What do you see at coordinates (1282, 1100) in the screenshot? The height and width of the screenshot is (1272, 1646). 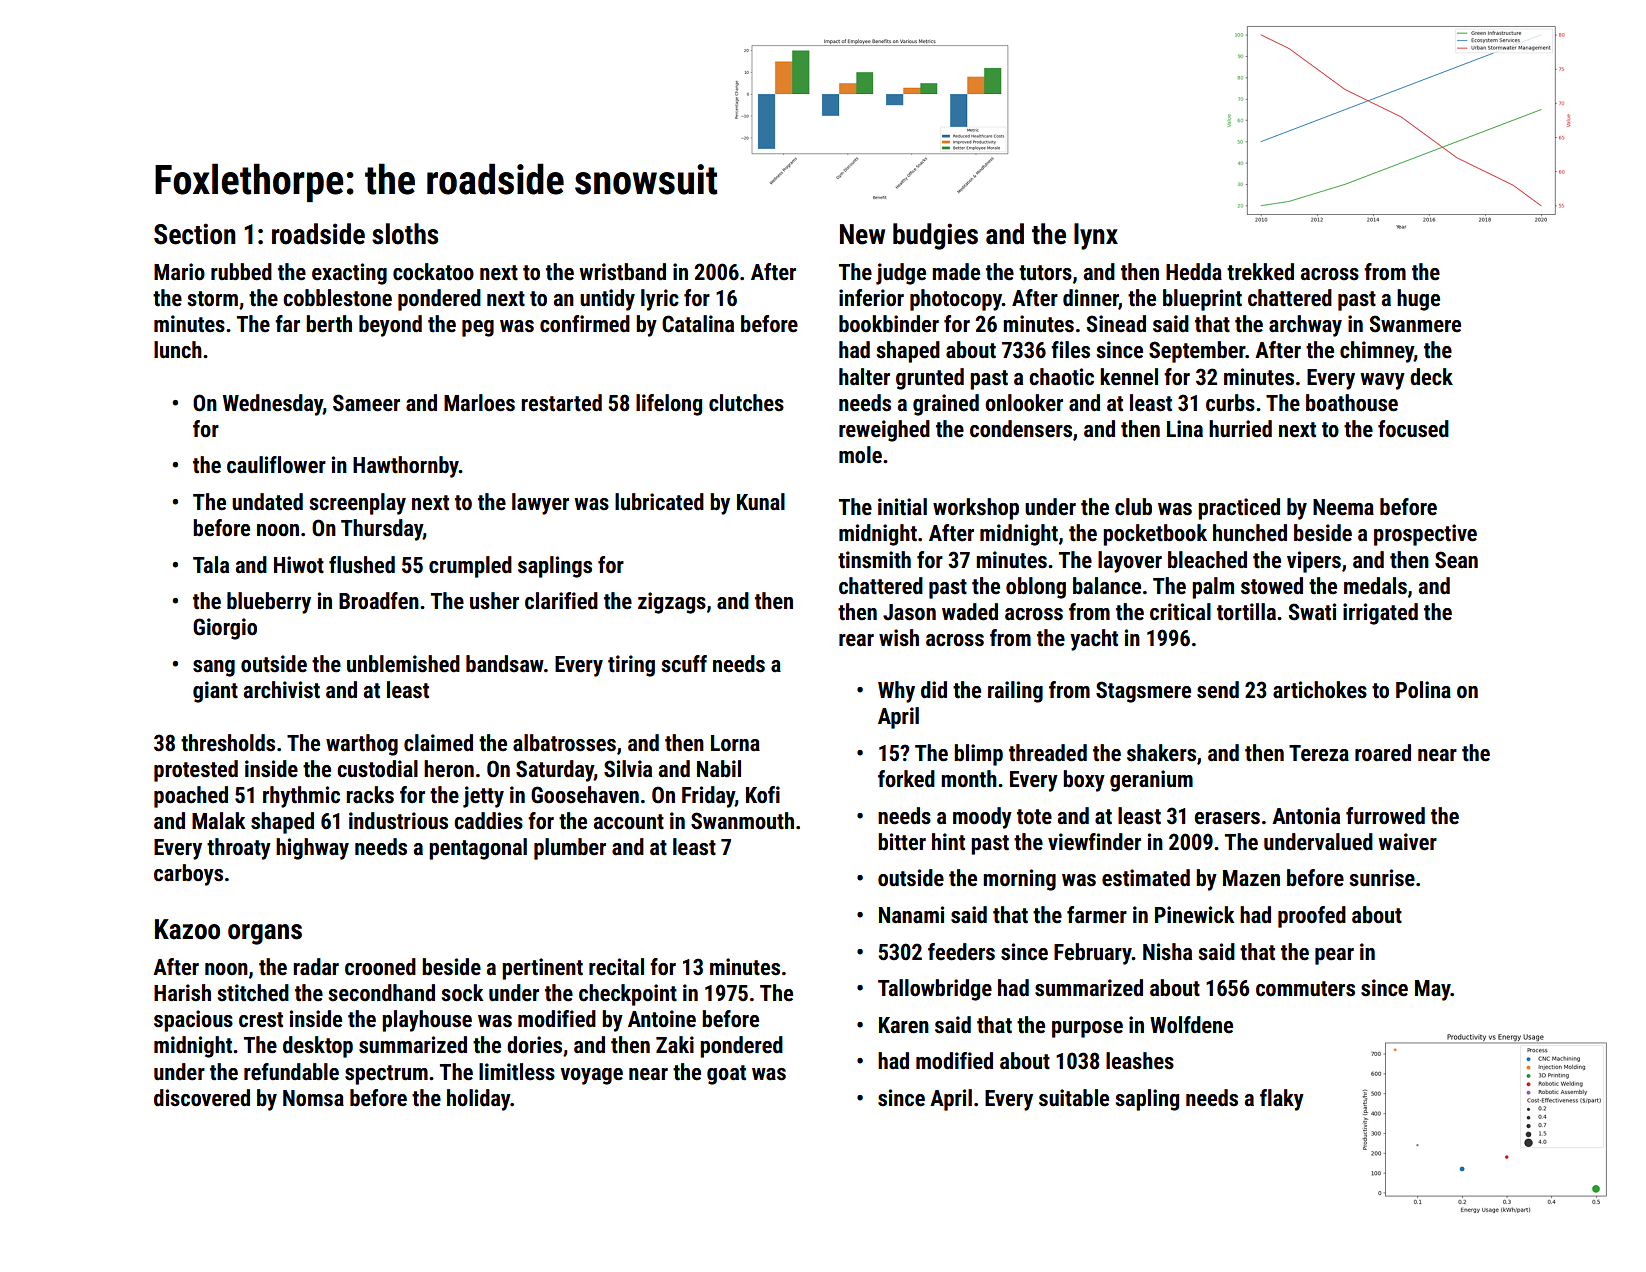 I see `flaky` at bounding box center [1282, 1100].
